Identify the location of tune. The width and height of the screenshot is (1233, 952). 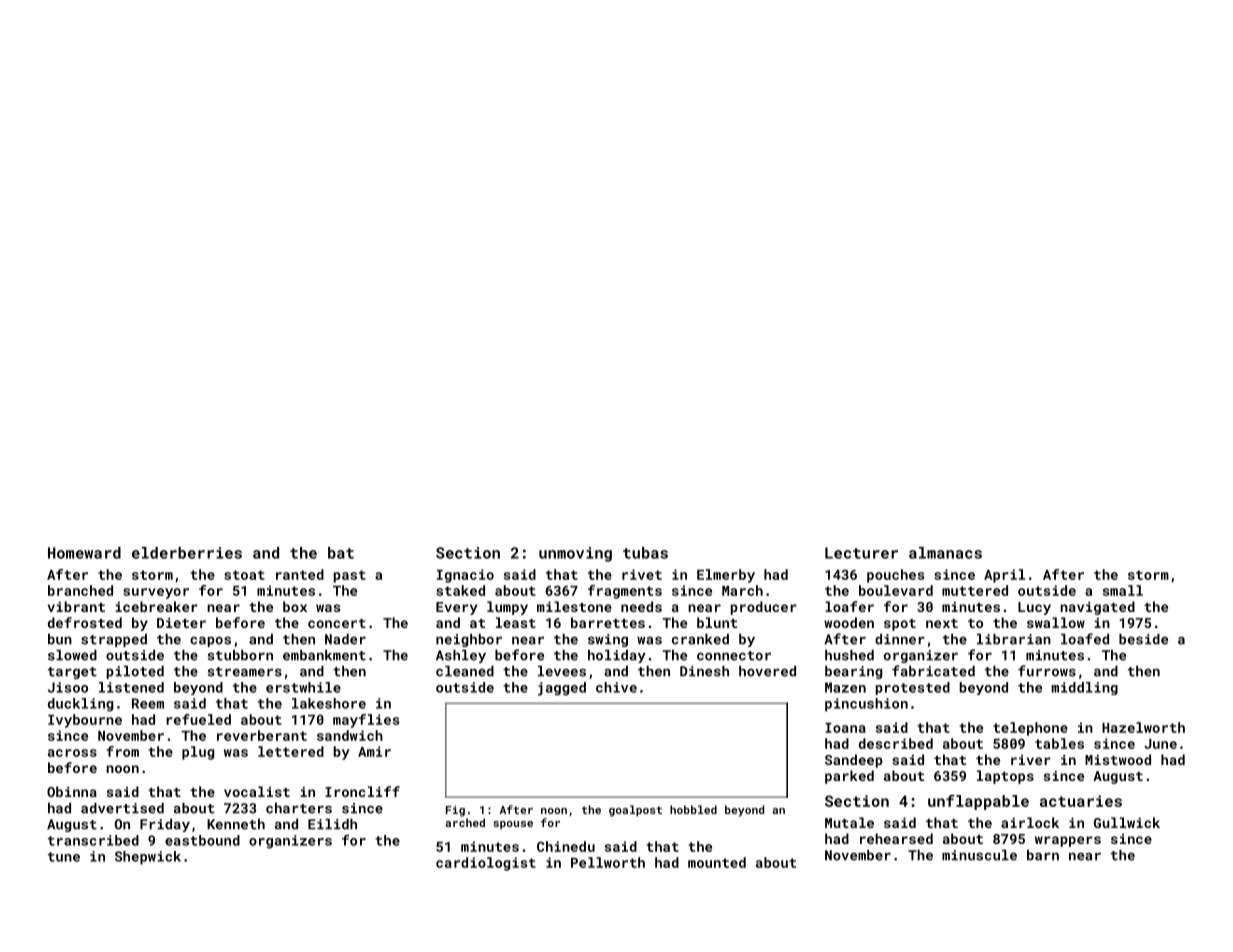
(64, 857).
